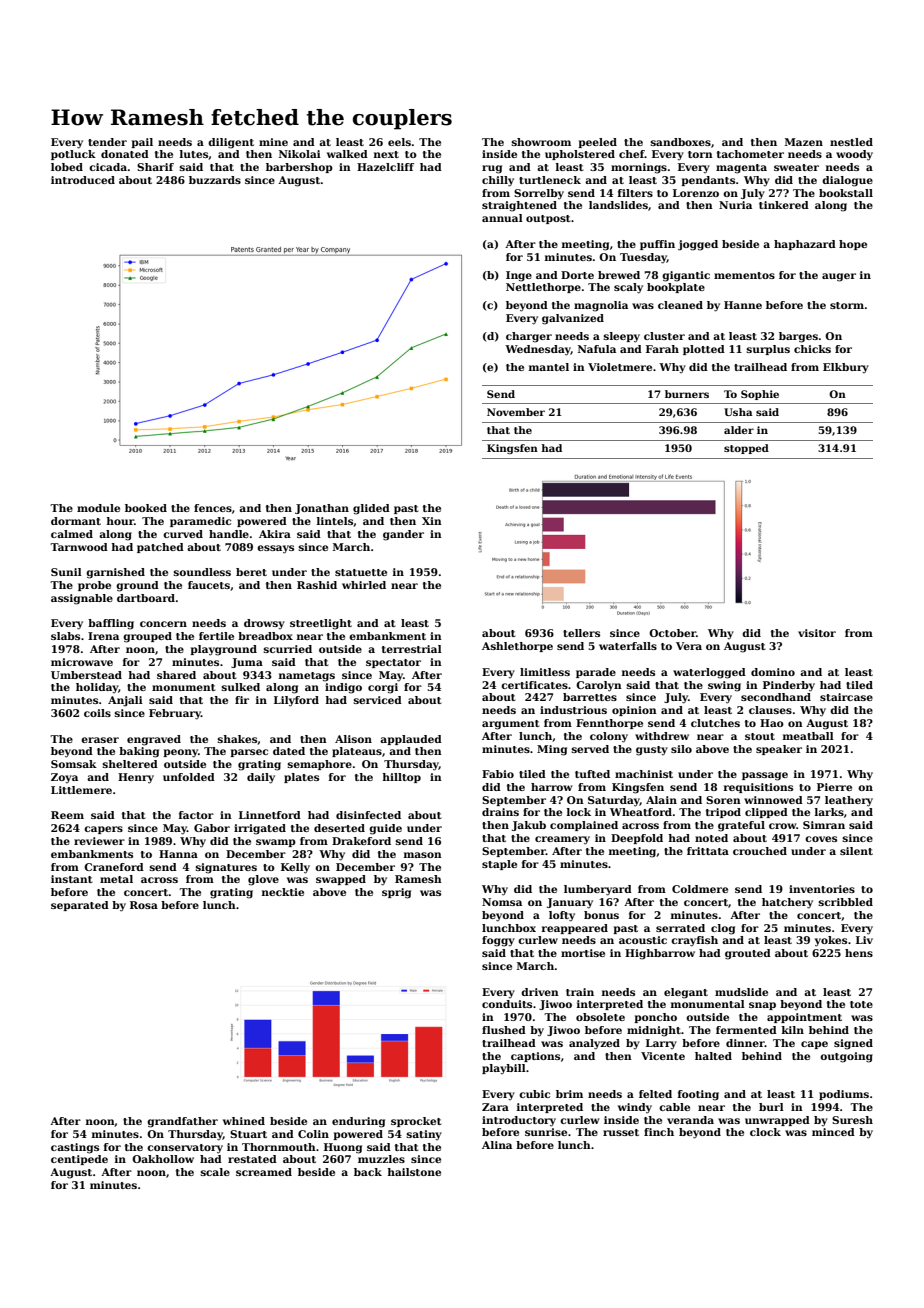  I want to click on Alina, so click(497, 1145).
